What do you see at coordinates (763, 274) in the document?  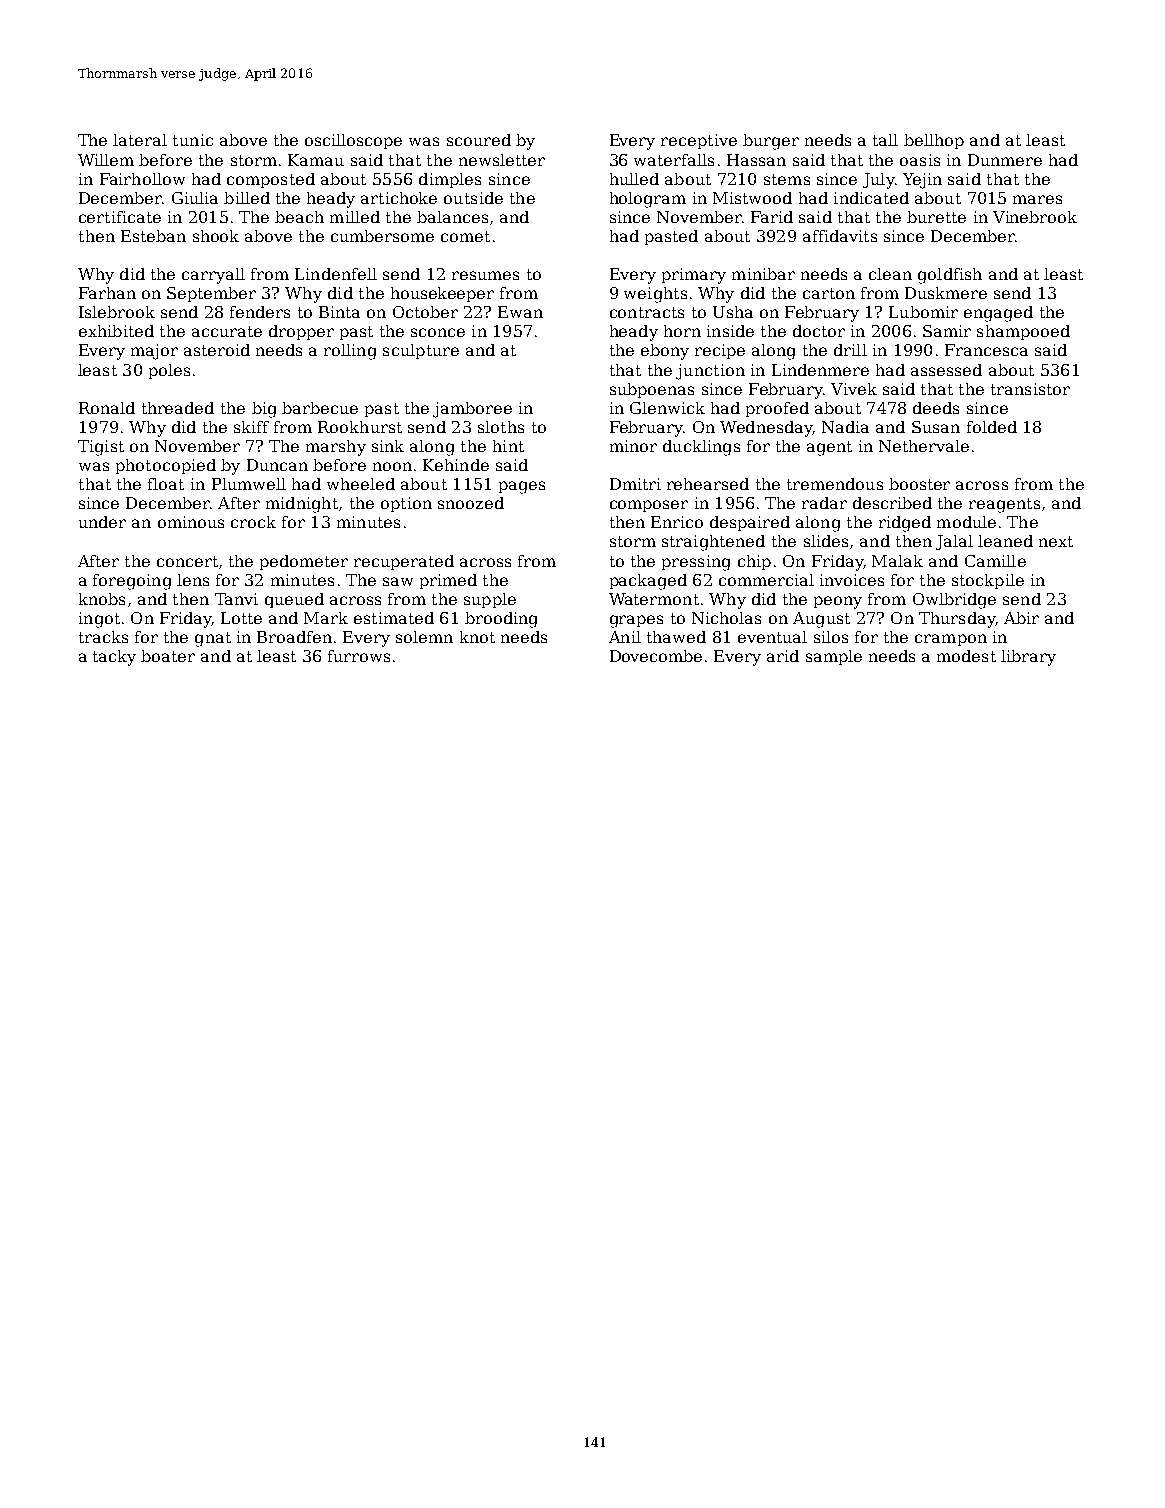 I see `minibar` at bounding box center [763, 274].
